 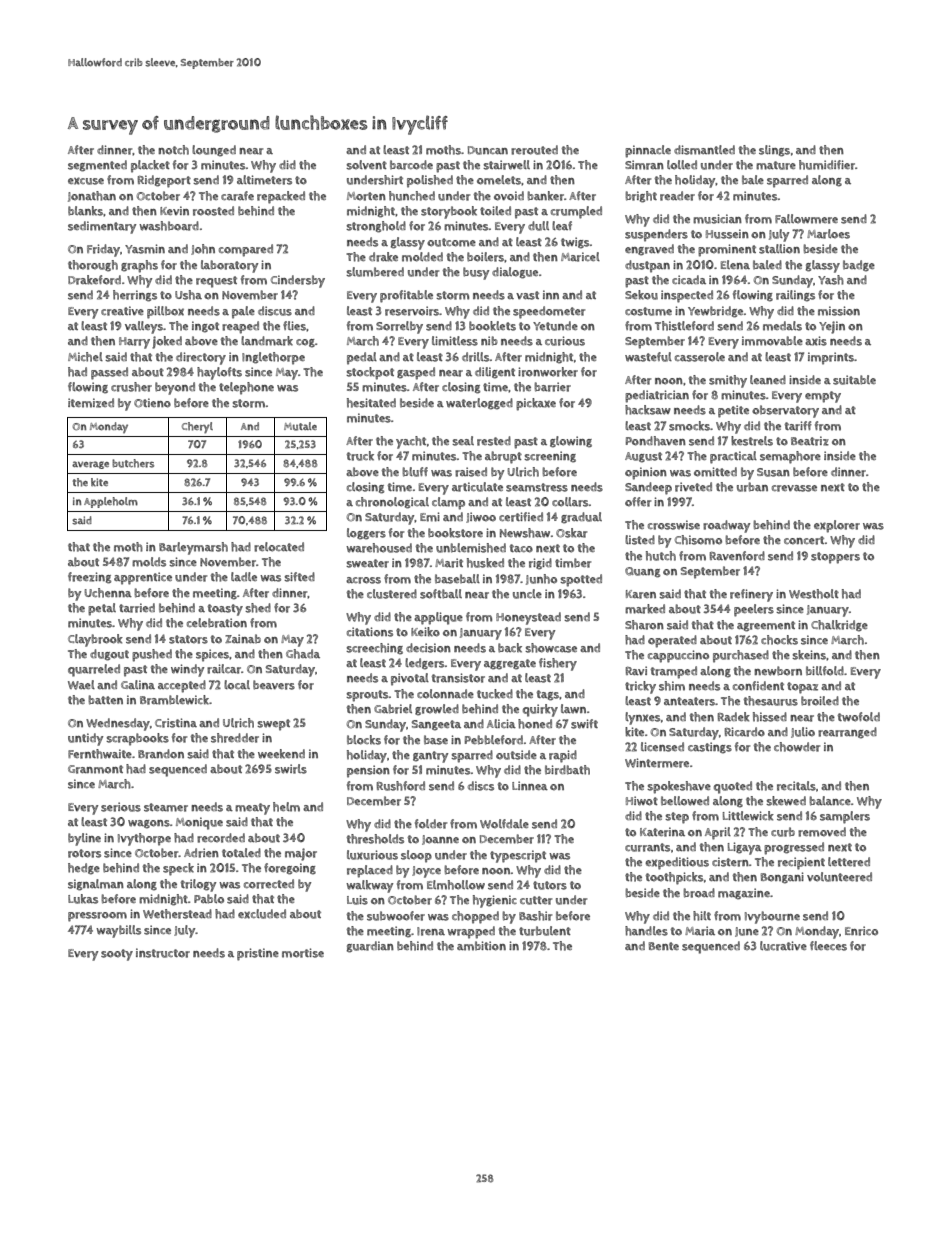 What do you see at coordinates (237, 196) in the document?
I see `carafe` at bounding box center [237, 196].
